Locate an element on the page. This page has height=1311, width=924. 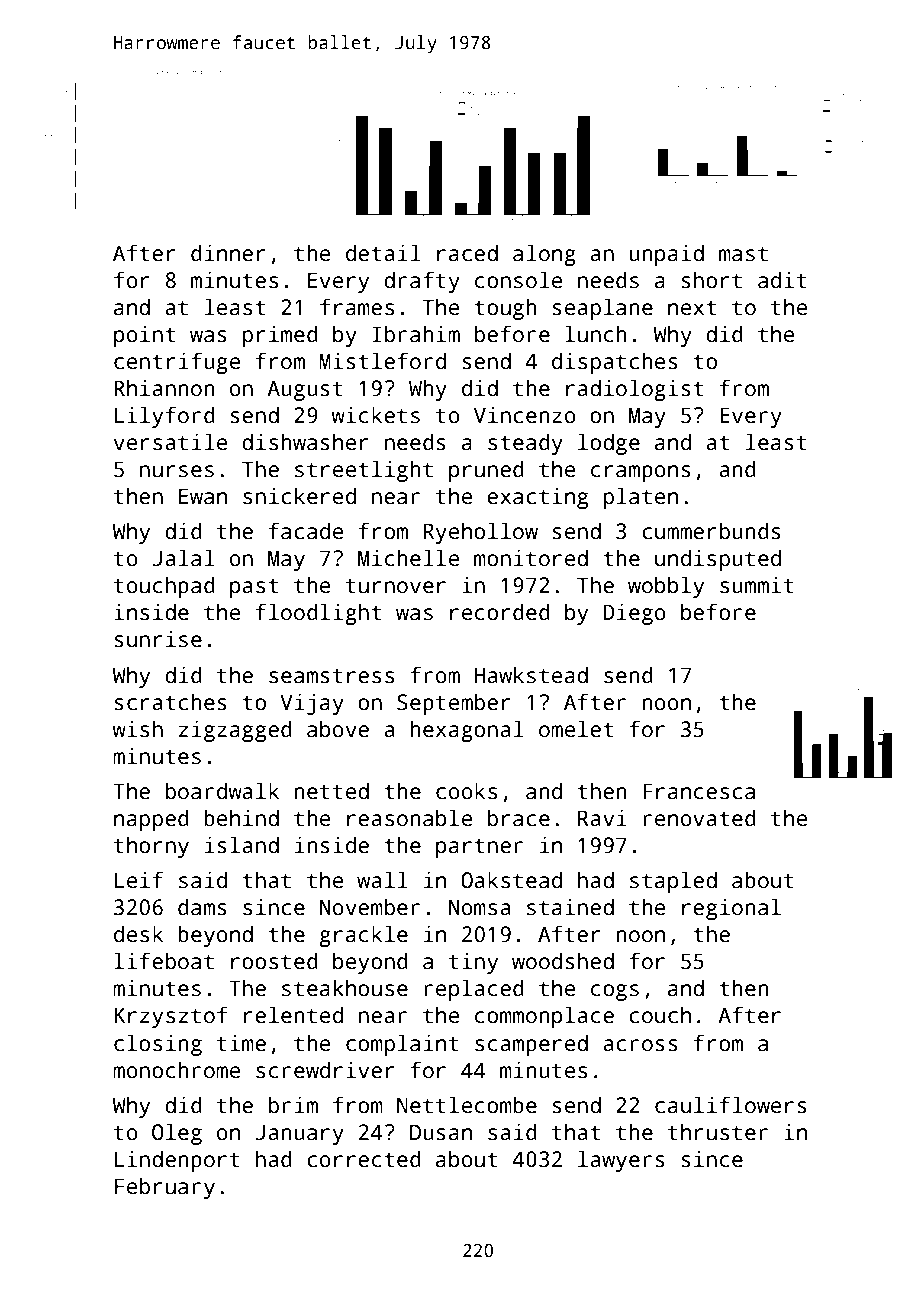
corrected is located at coordinates (364, 1159).
